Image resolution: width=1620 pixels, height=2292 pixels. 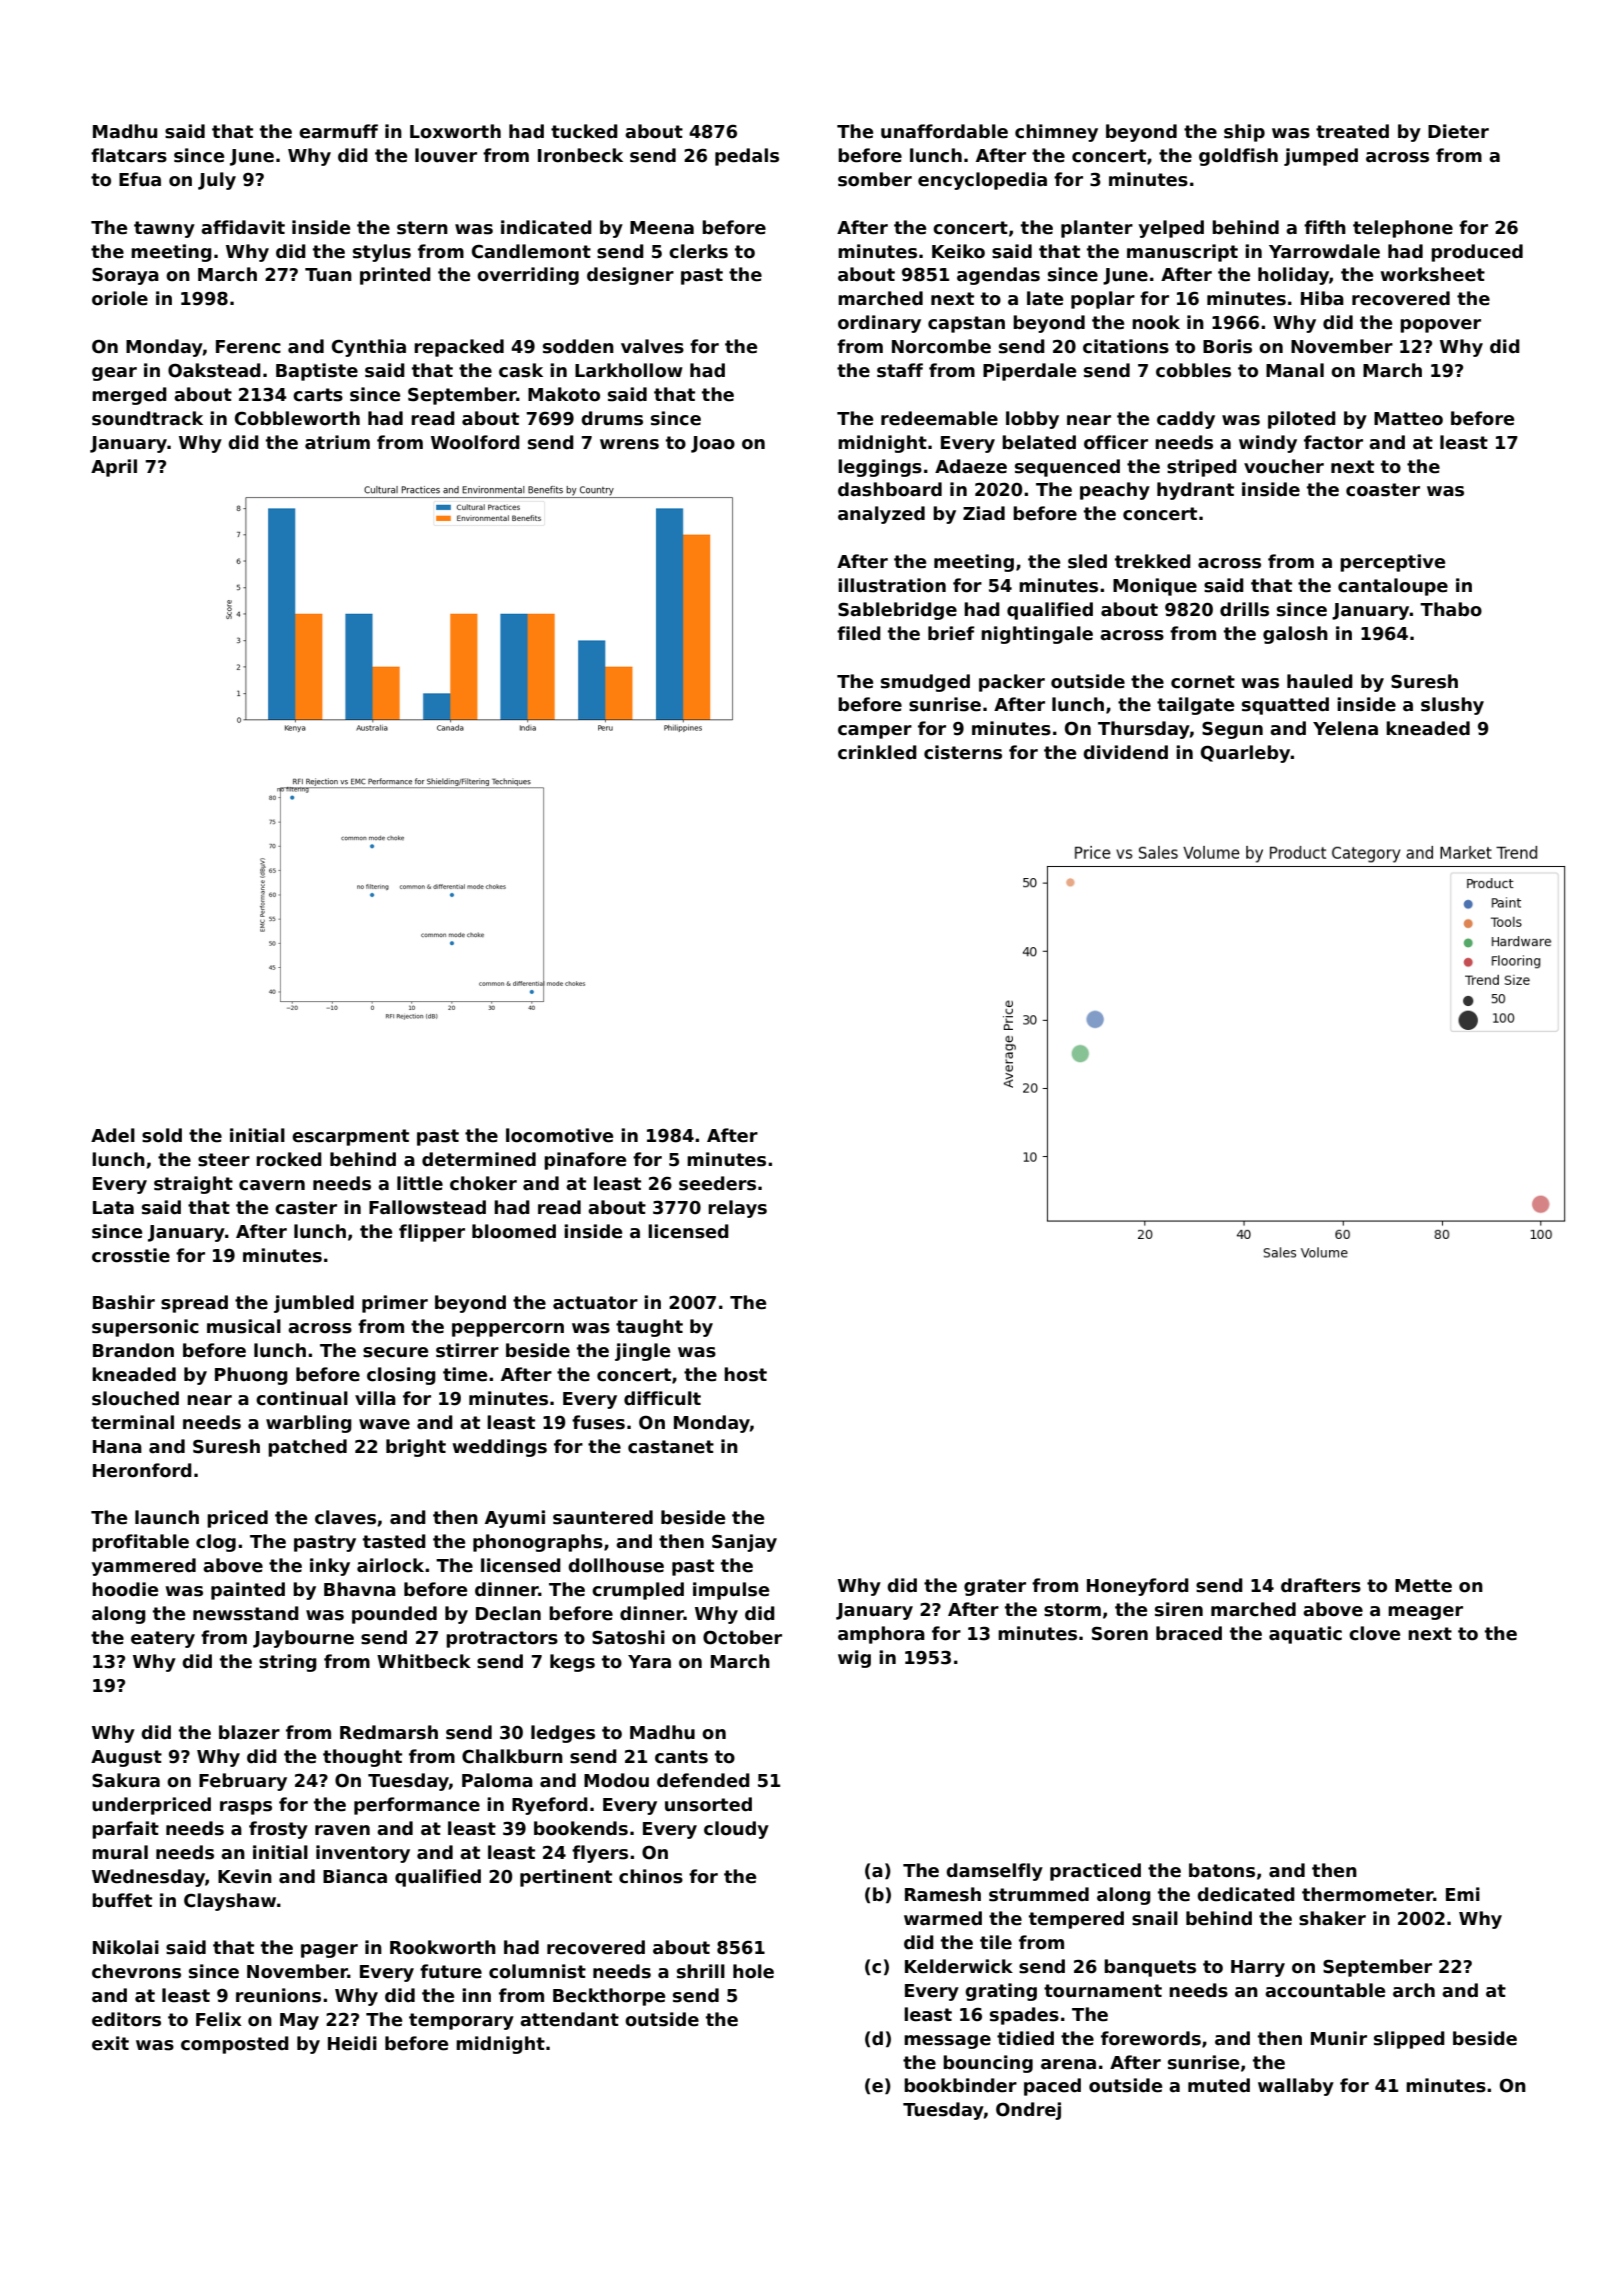 I want to click on Paloma, so click(x=497, y=1780).
